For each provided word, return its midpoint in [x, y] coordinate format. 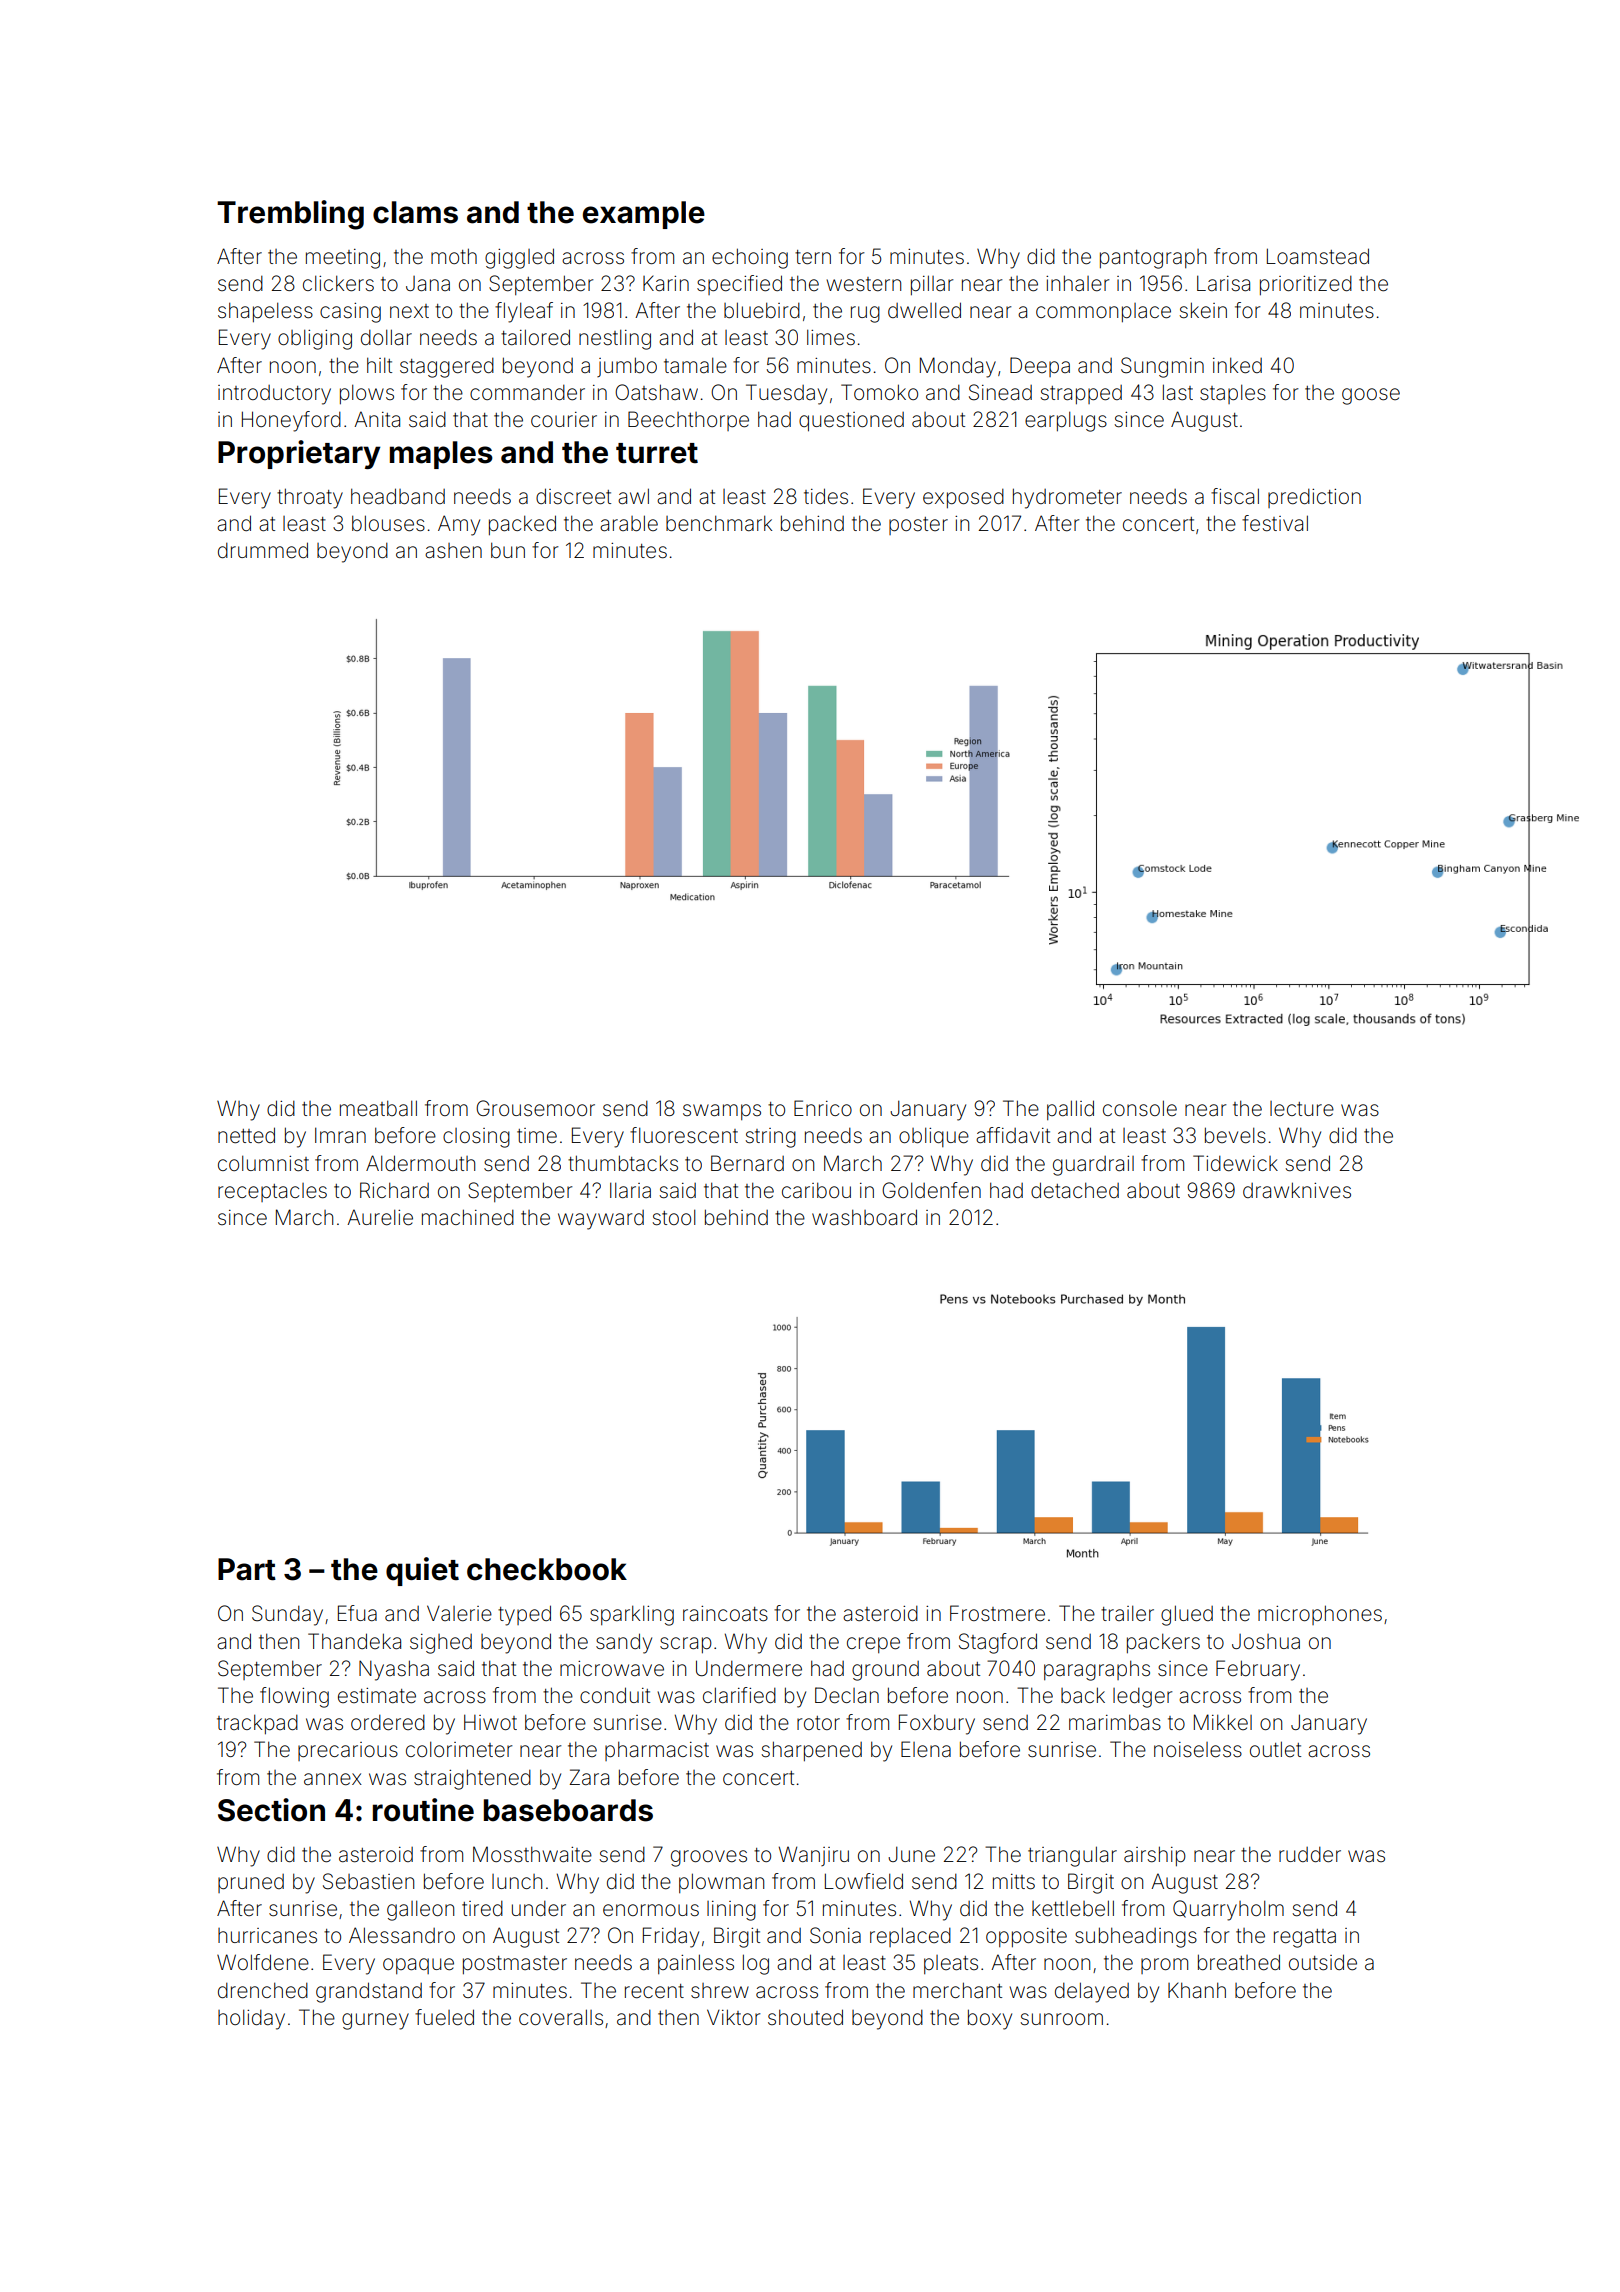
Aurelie [380, 1217]
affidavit [1013, 1135]
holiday [251, 2019]
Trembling [290, 215]
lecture [1302, 1109]
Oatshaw [656, 392]
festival [1275, 523]
